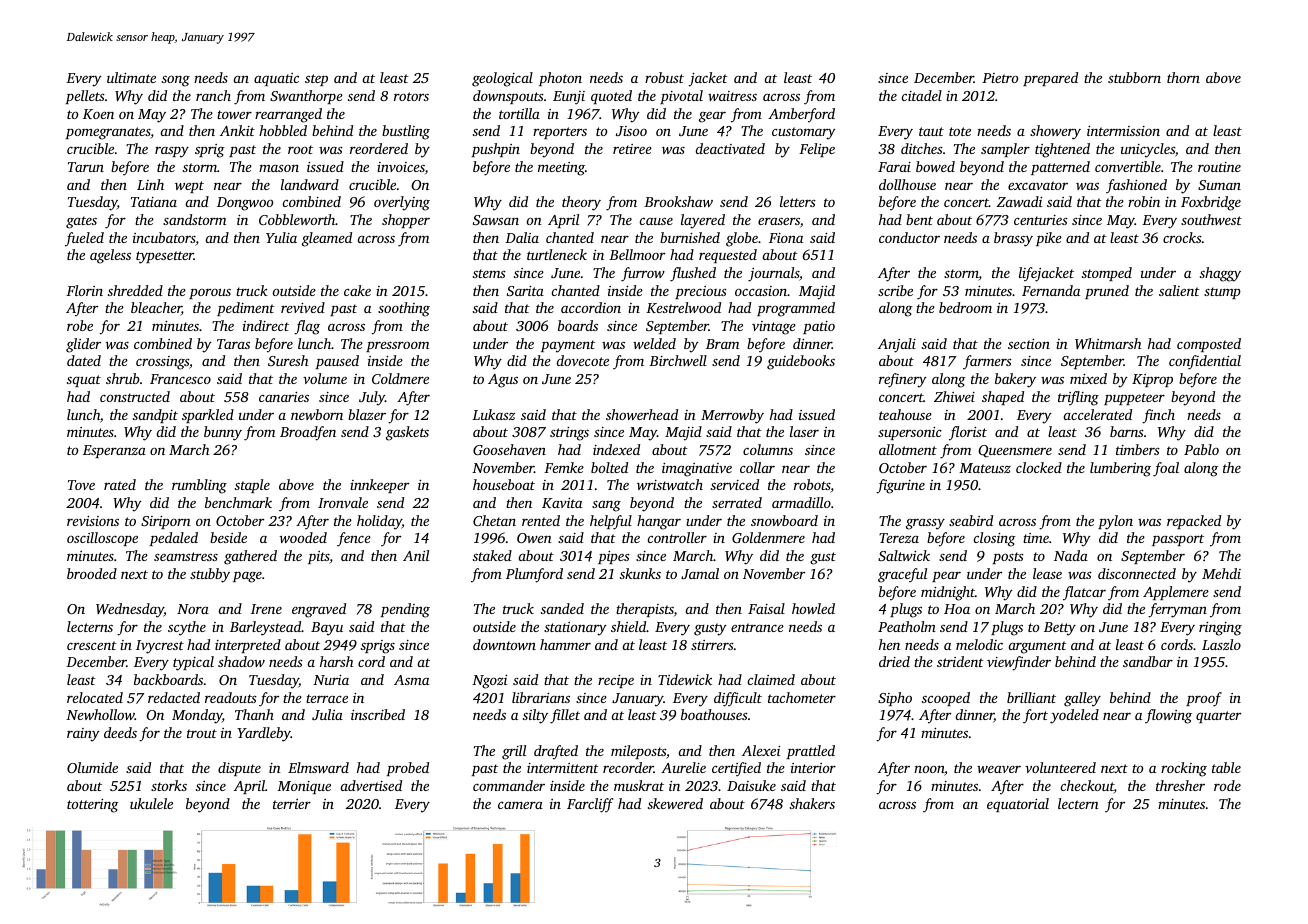  I want to click on Yulia, so click(281, 237).
